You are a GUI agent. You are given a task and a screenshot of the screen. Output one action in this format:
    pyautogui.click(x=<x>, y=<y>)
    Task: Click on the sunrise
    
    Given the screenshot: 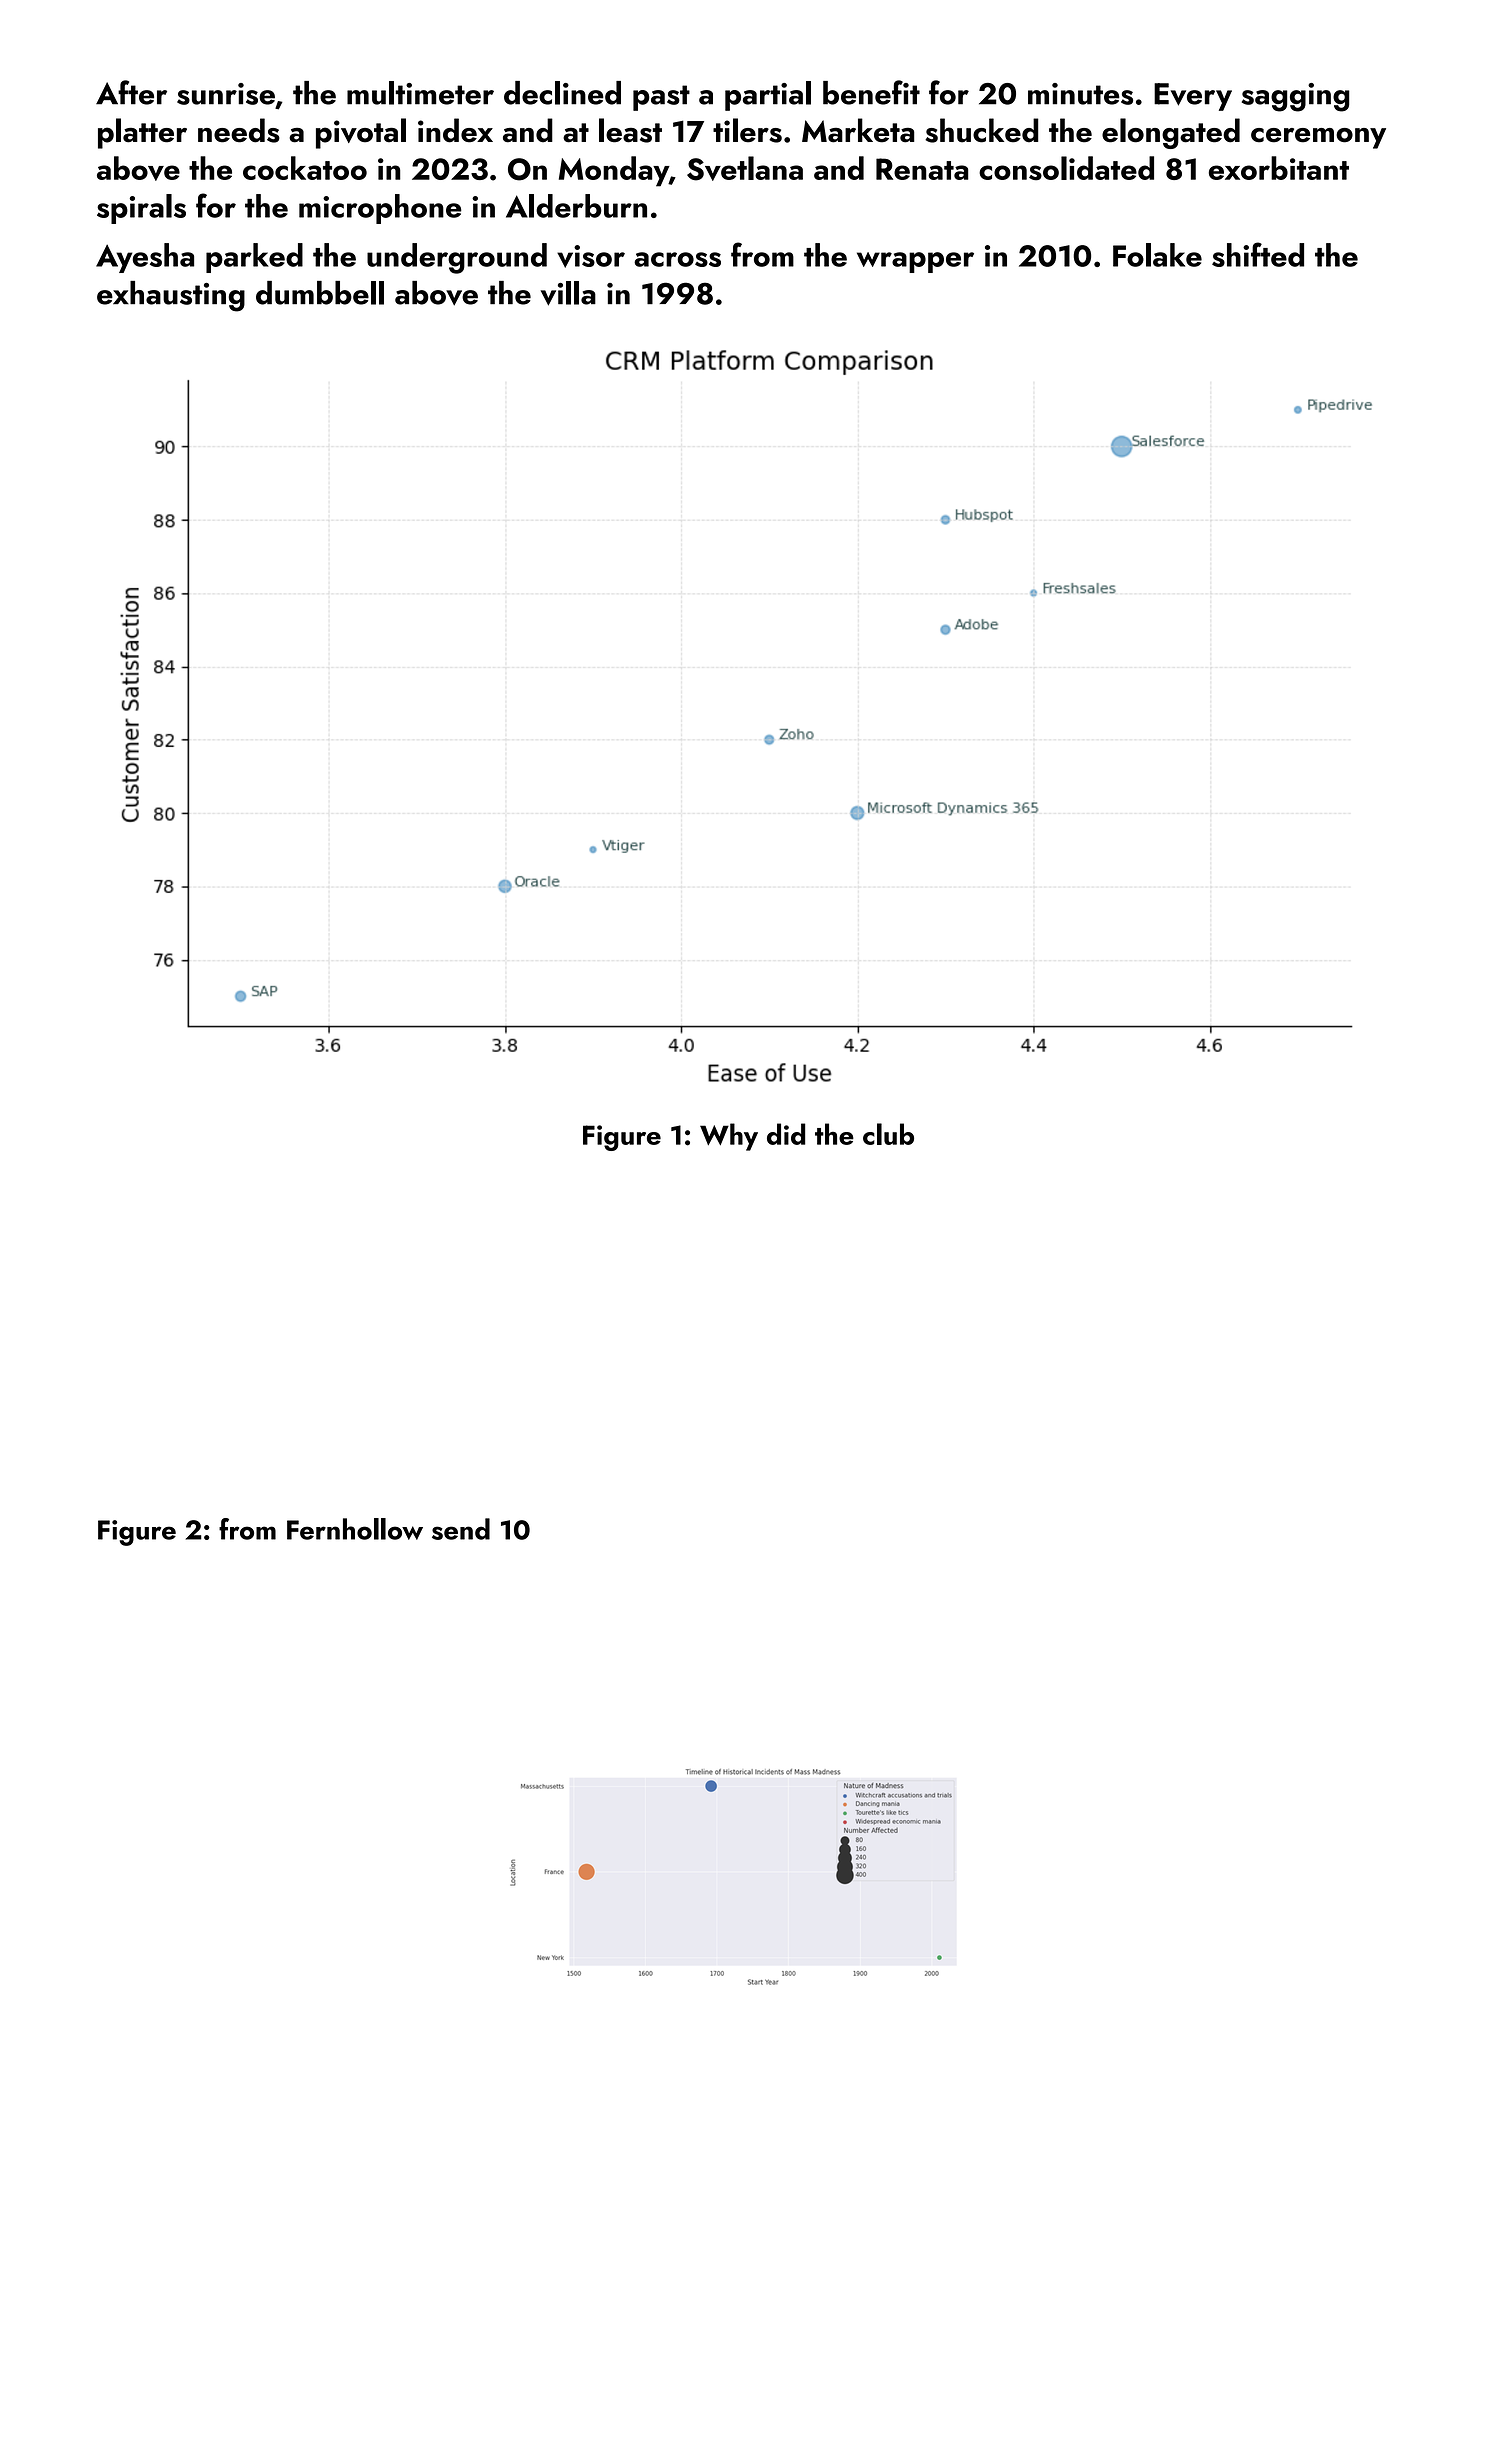 What is the action you would take?
    pyautogui.click(x=226, y=94)
